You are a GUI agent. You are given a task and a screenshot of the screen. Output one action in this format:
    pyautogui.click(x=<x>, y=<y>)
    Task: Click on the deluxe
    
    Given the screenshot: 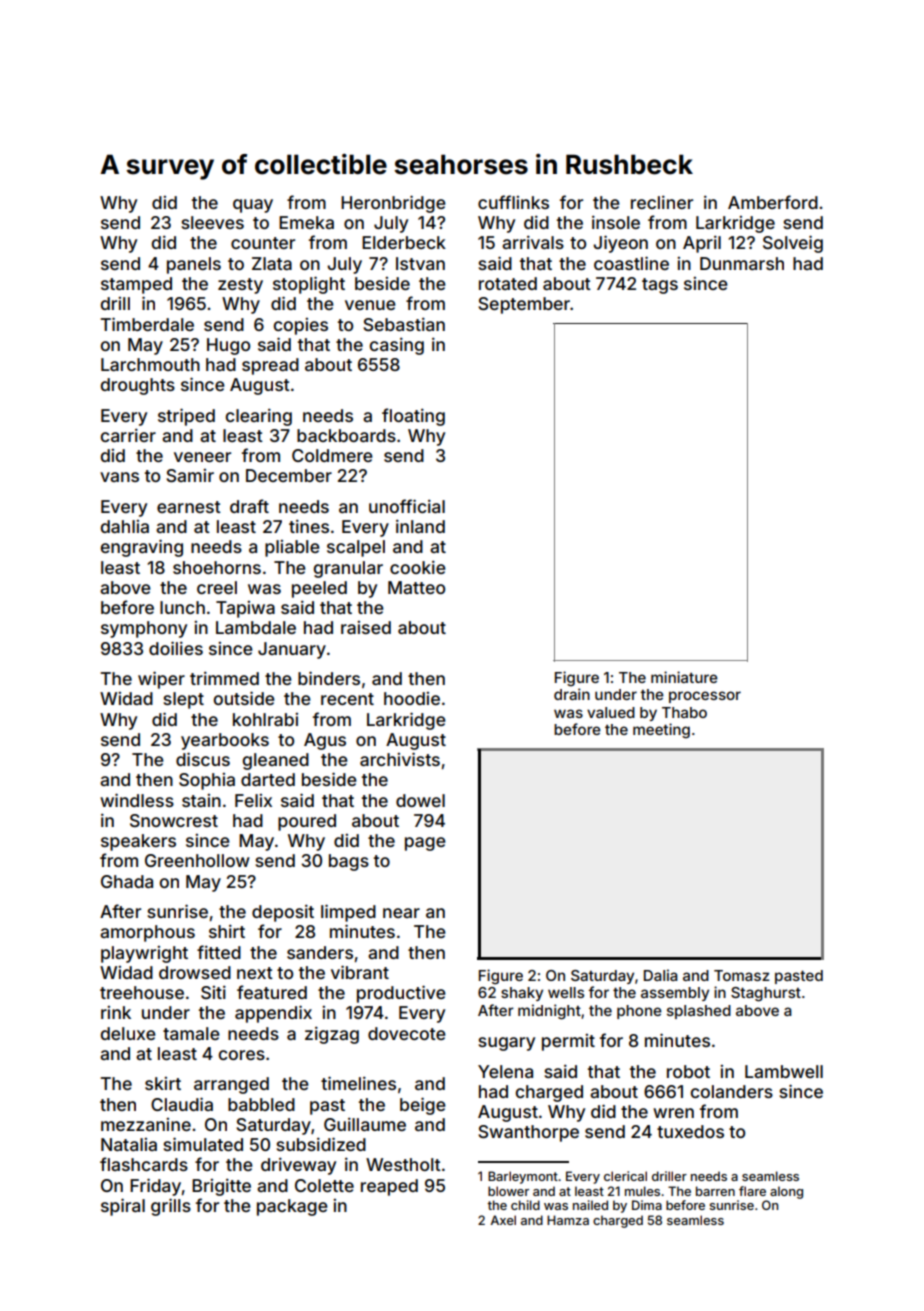 What is the action you would take?
    pyautogui.click(x=128, y=1033)
